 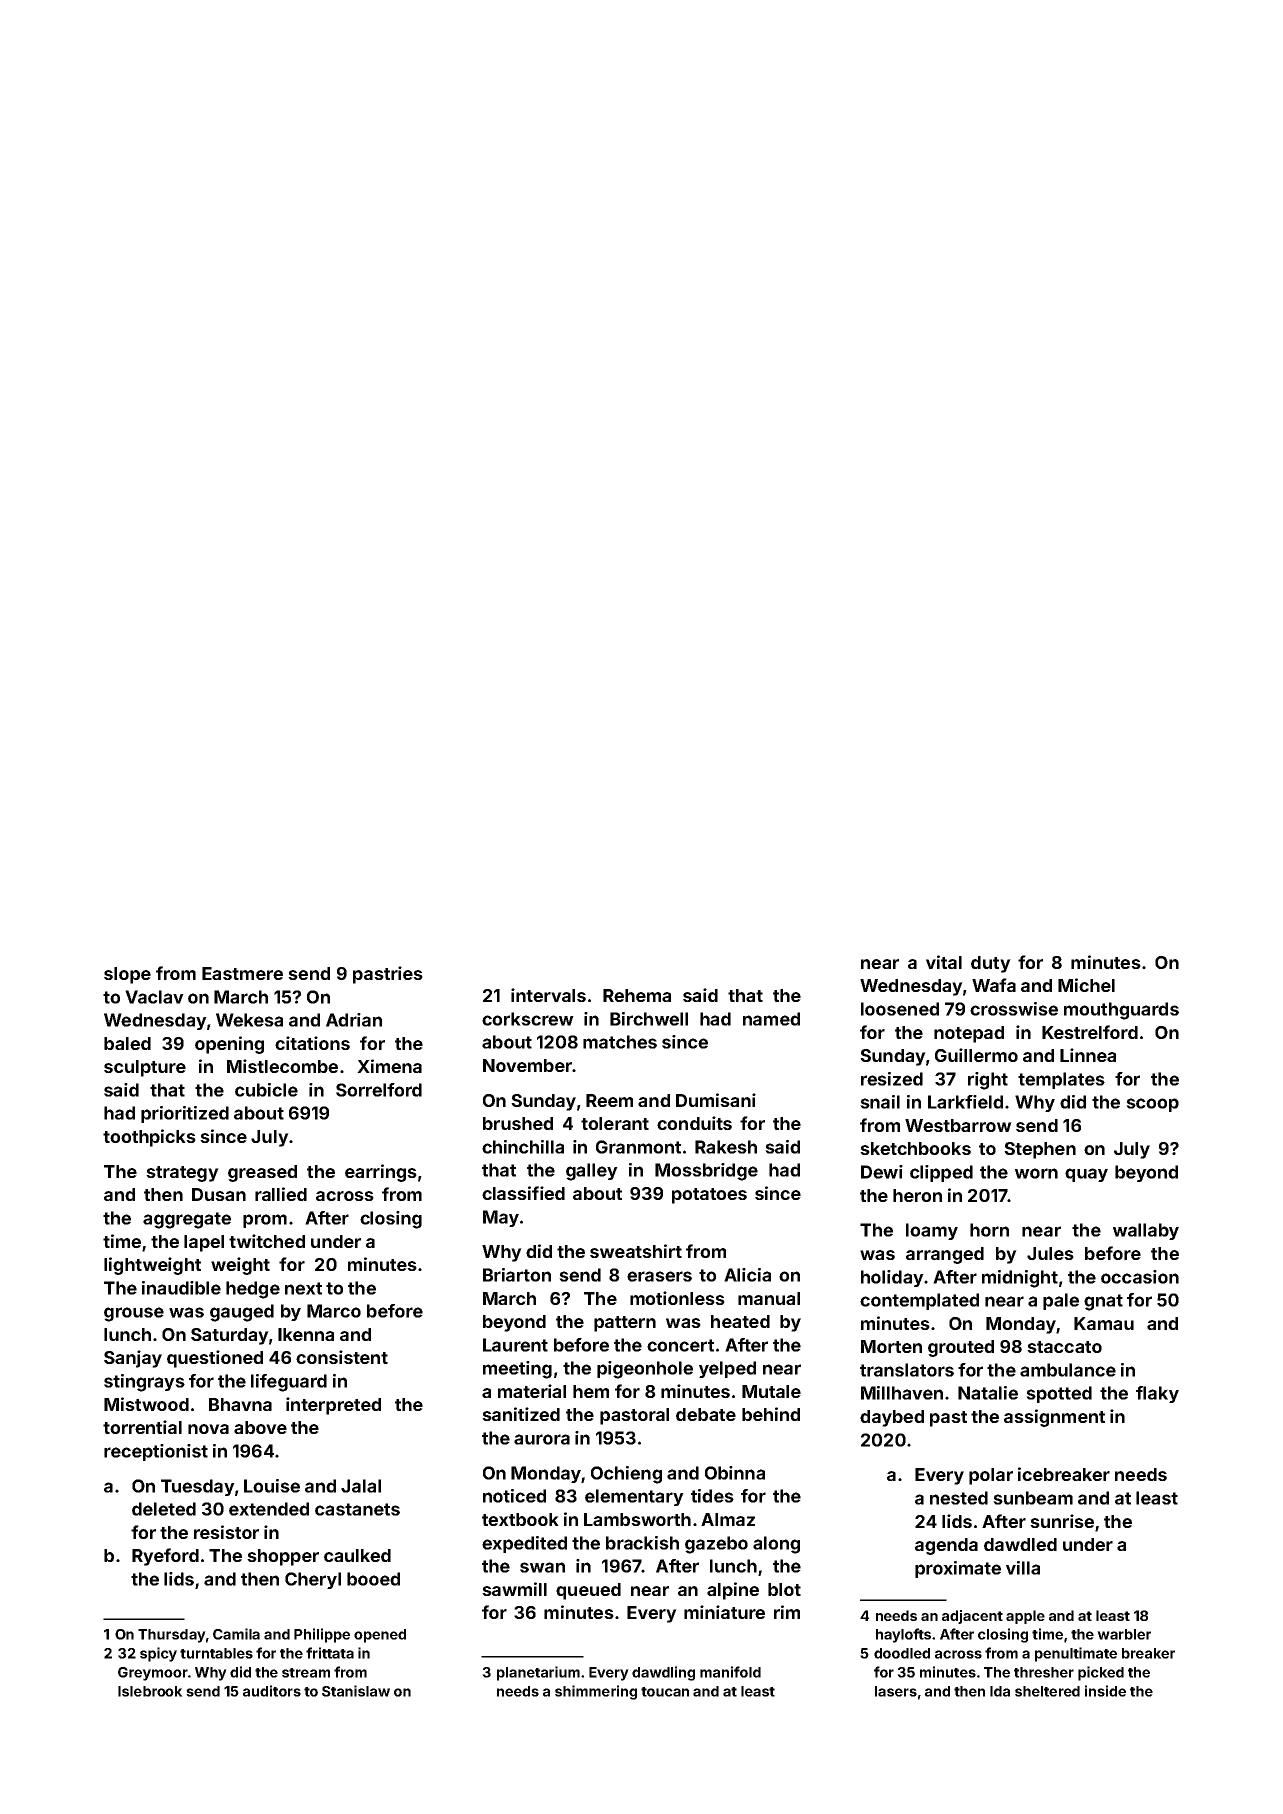 What do you see at coordinates (959, 1498) in the screenshot?
I see `nested` at bounding box center [959, 1498].
